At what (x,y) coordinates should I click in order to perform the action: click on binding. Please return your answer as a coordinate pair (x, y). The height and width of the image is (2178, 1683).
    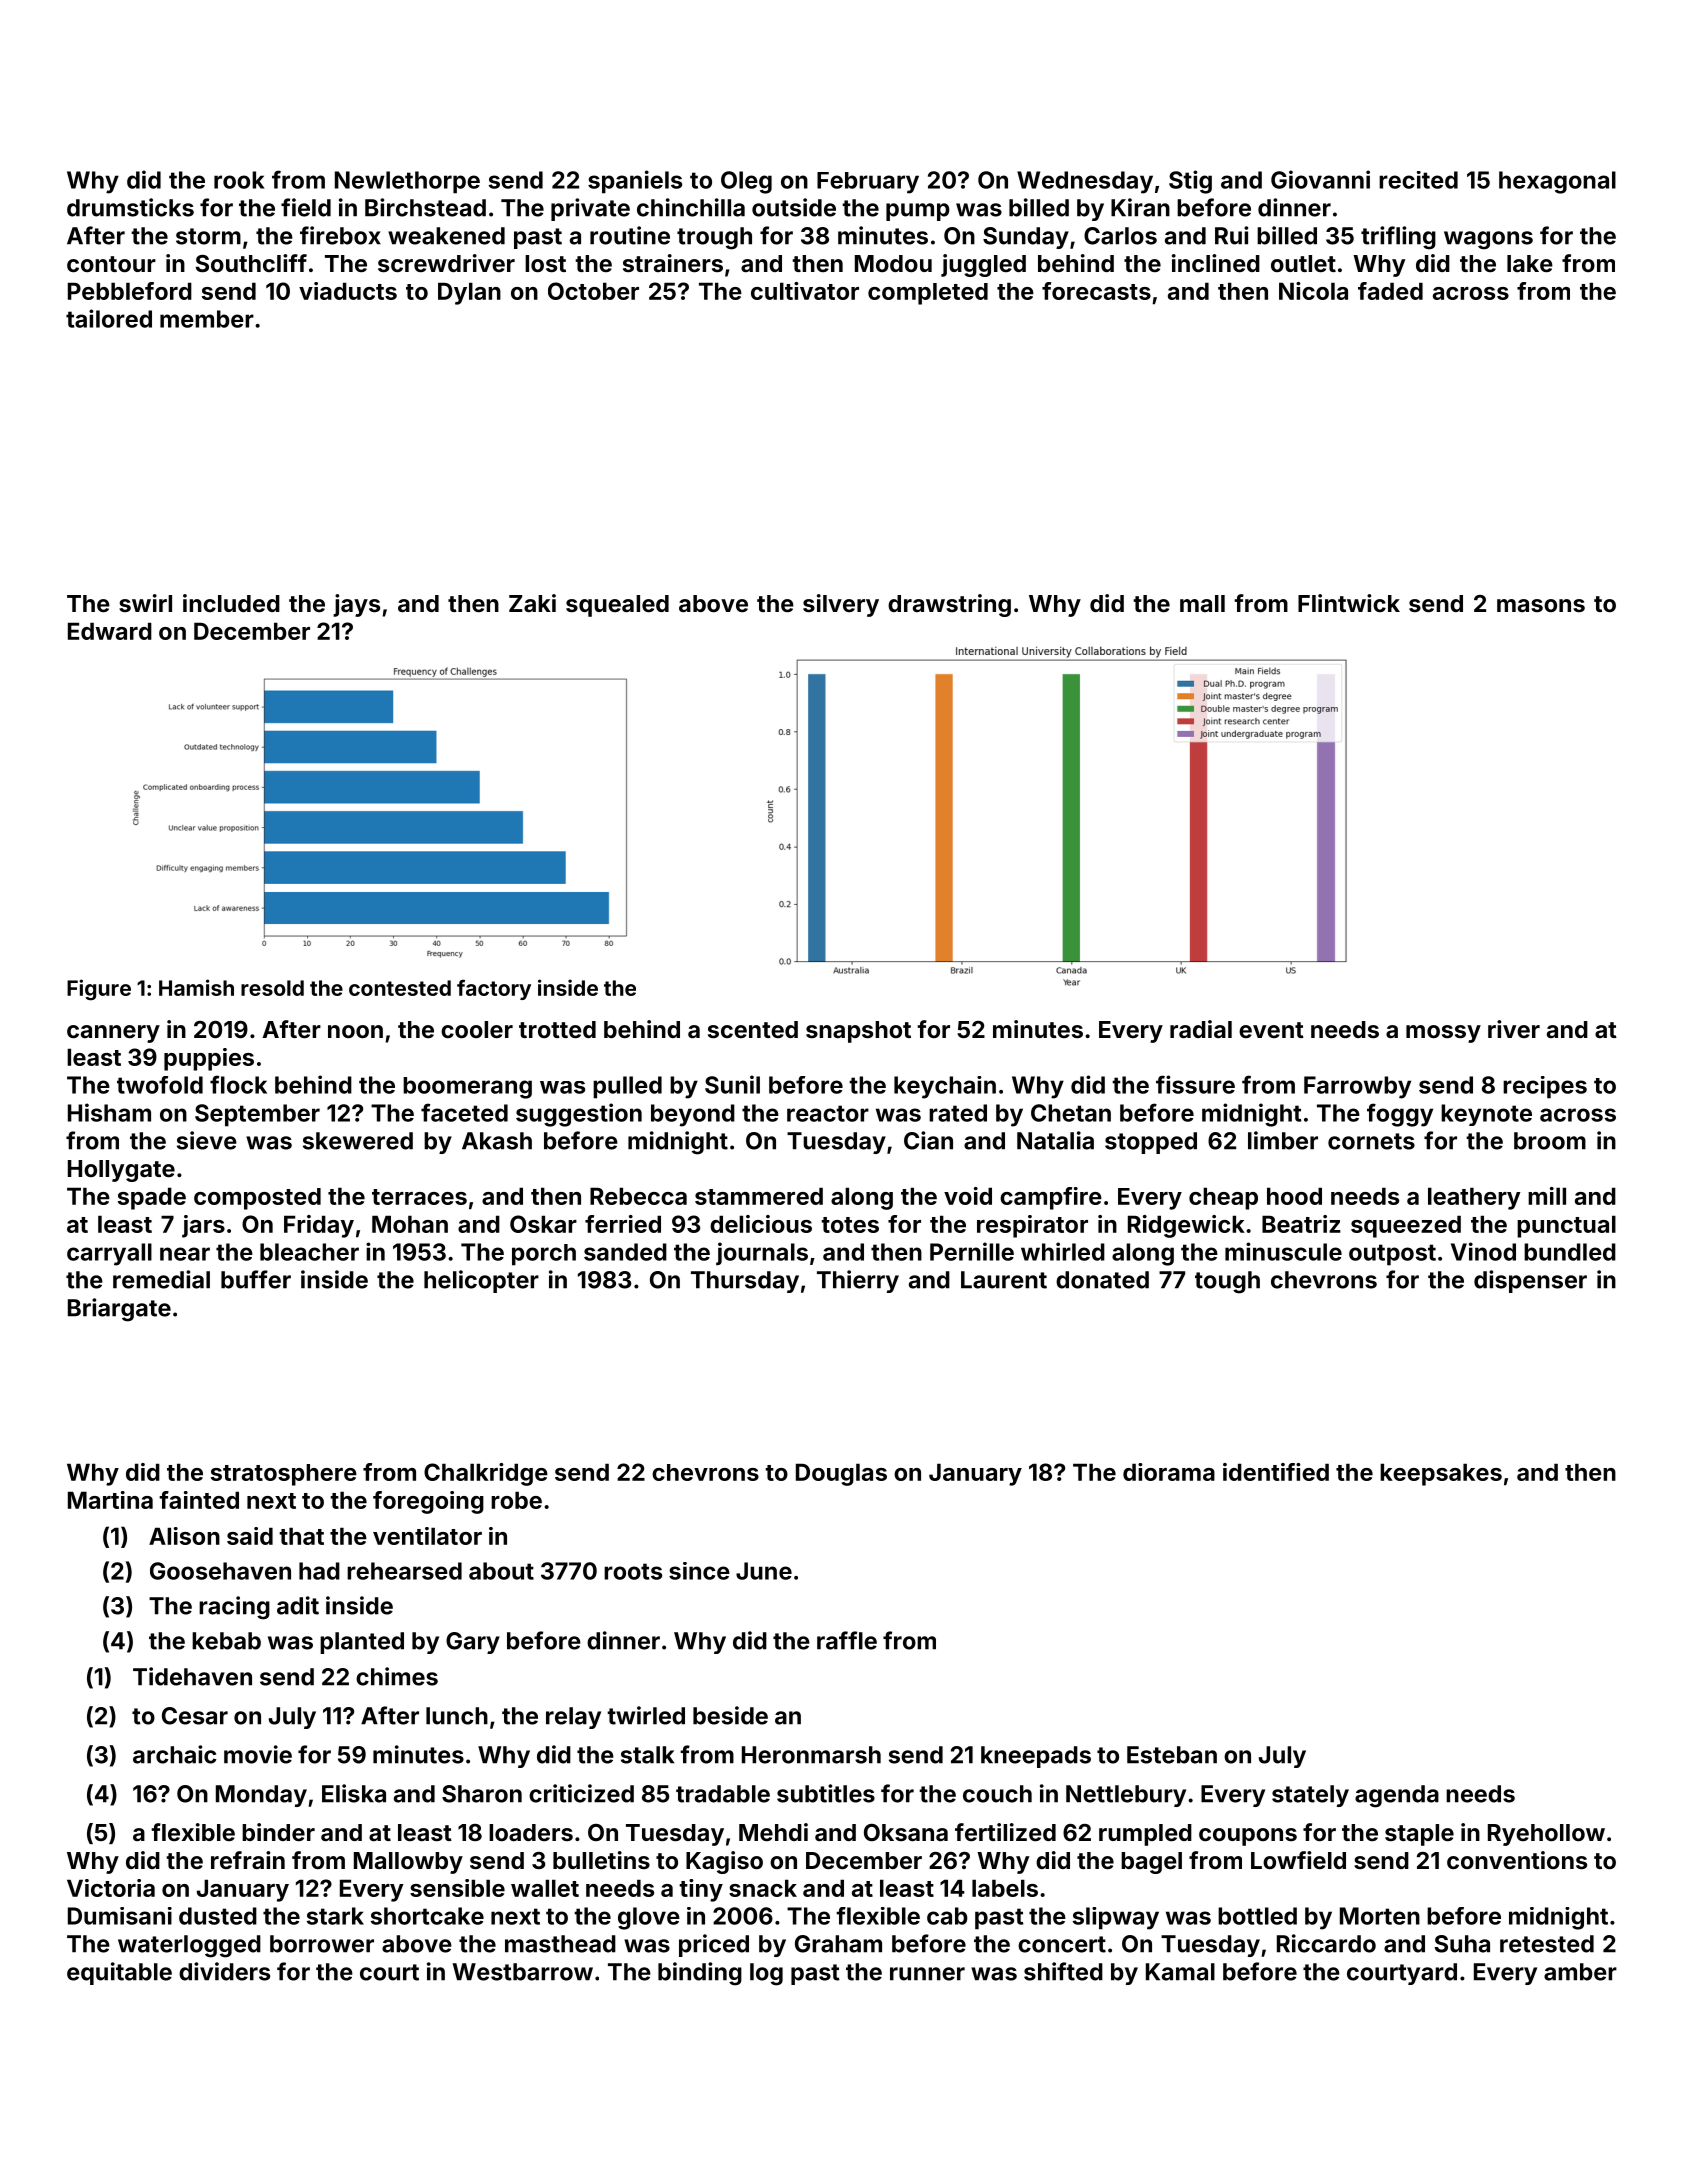
    Looking at the image, I should click on (700, 1974).
